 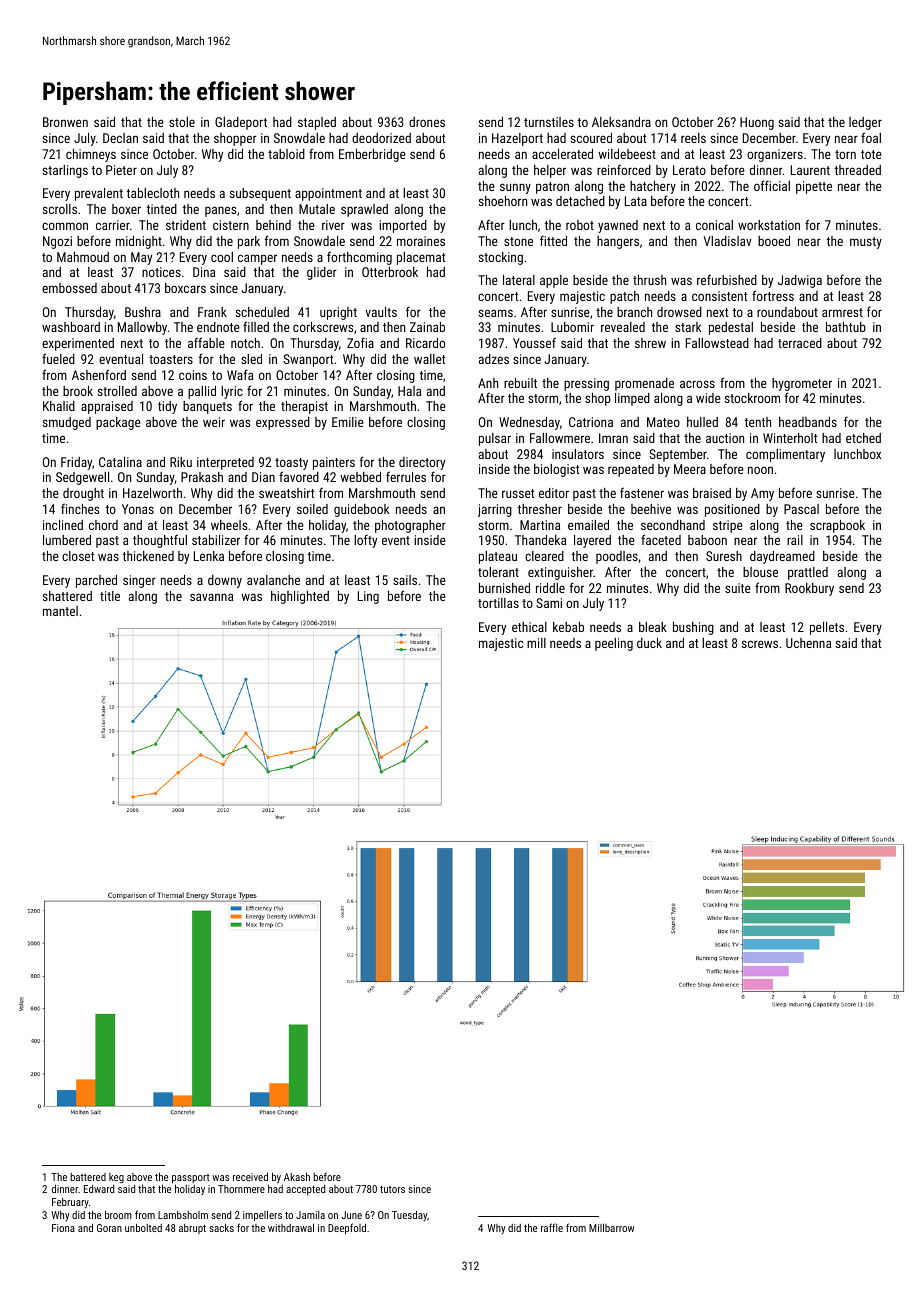 What do you see at coordinates (347, 1228) in the screenshot?
I see `Deepfold` at bounding box center [347, 1228].
